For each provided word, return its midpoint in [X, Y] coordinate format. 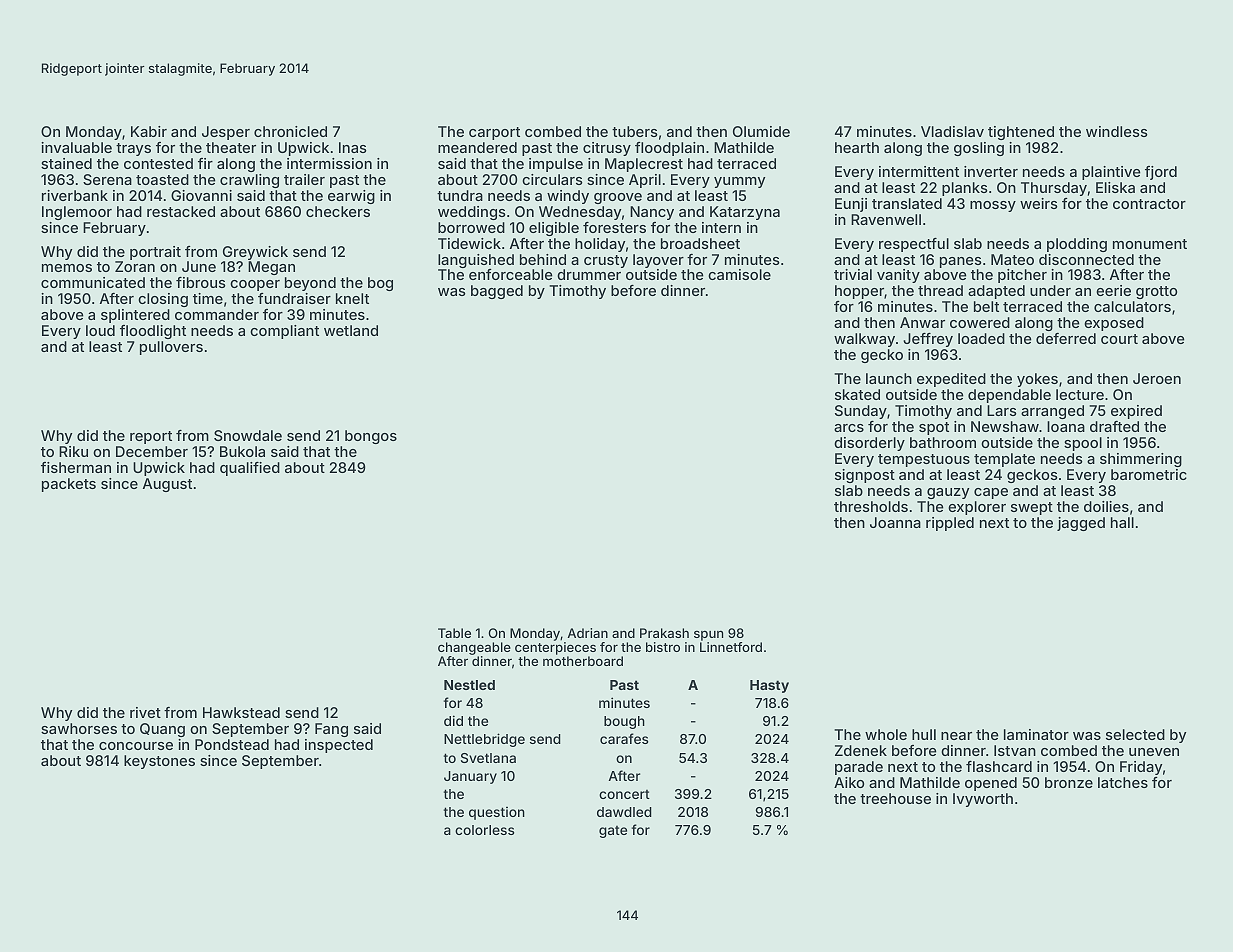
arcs [849, 428]
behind [543, 259]
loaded [981, 338]
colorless [484, 830]
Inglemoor [77, 213]
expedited [951, 380]
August [167, 485]
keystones [159, 762]
